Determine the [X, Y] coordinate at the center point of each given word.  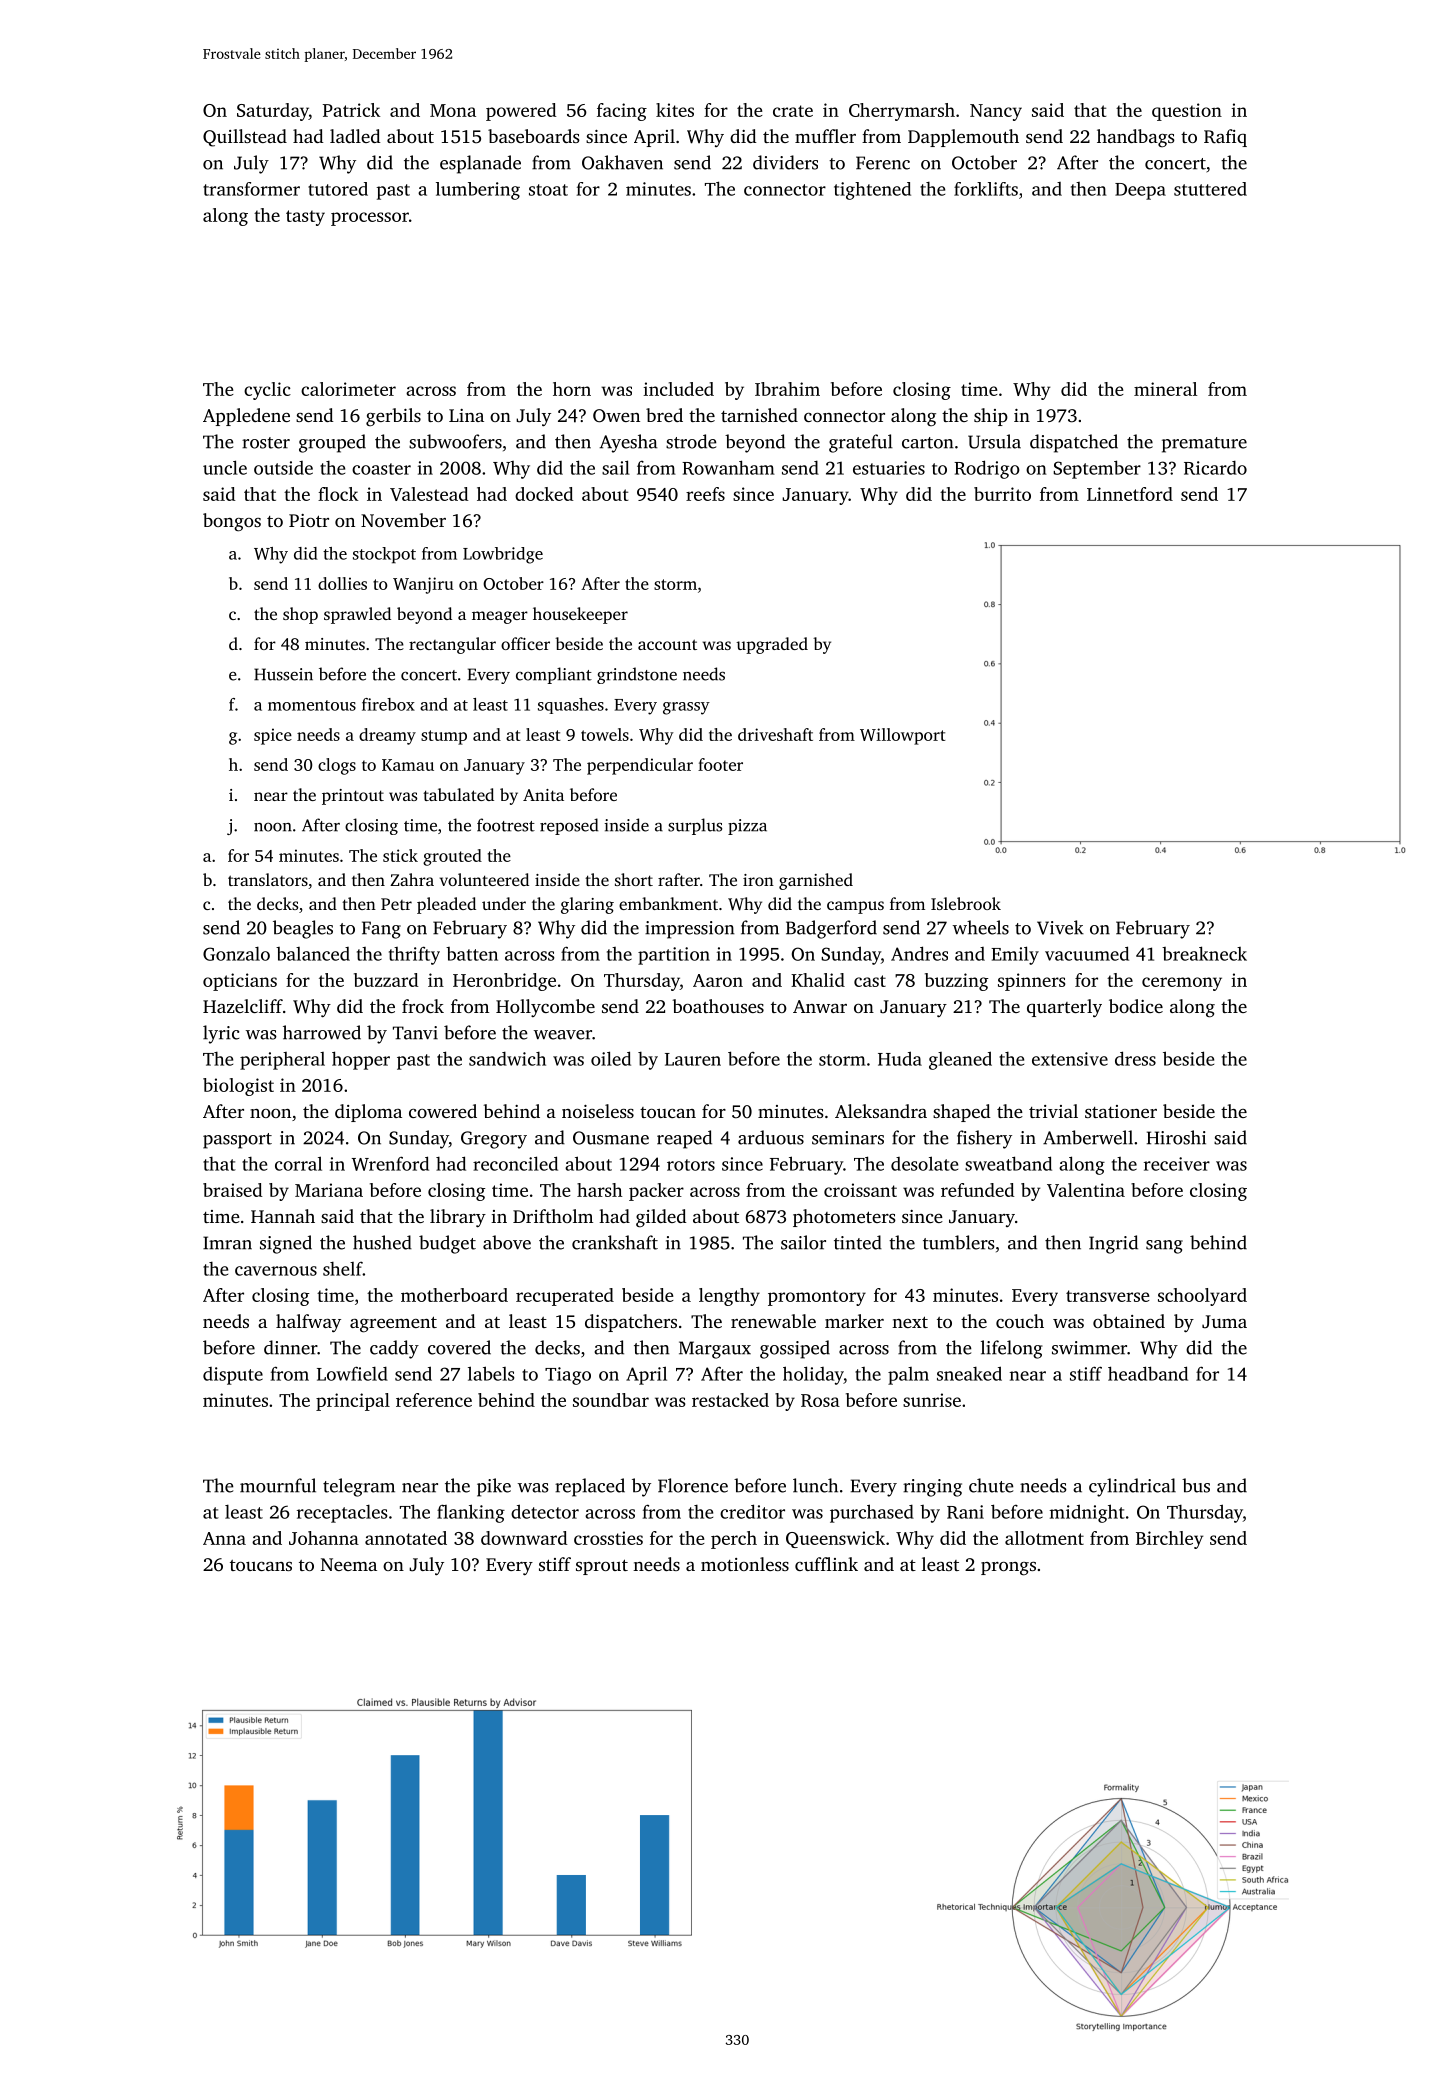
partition [674, 956]
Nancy [996, 112]
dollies [342, 583]
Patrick [351, 110]
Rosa [820, 1400]
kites [675, 110]
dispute [233, 1376]
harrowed [322, 1032]
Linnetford [1130, 494]
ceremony [1182, 984]
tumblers [959, 1242]
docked [544, 494]
